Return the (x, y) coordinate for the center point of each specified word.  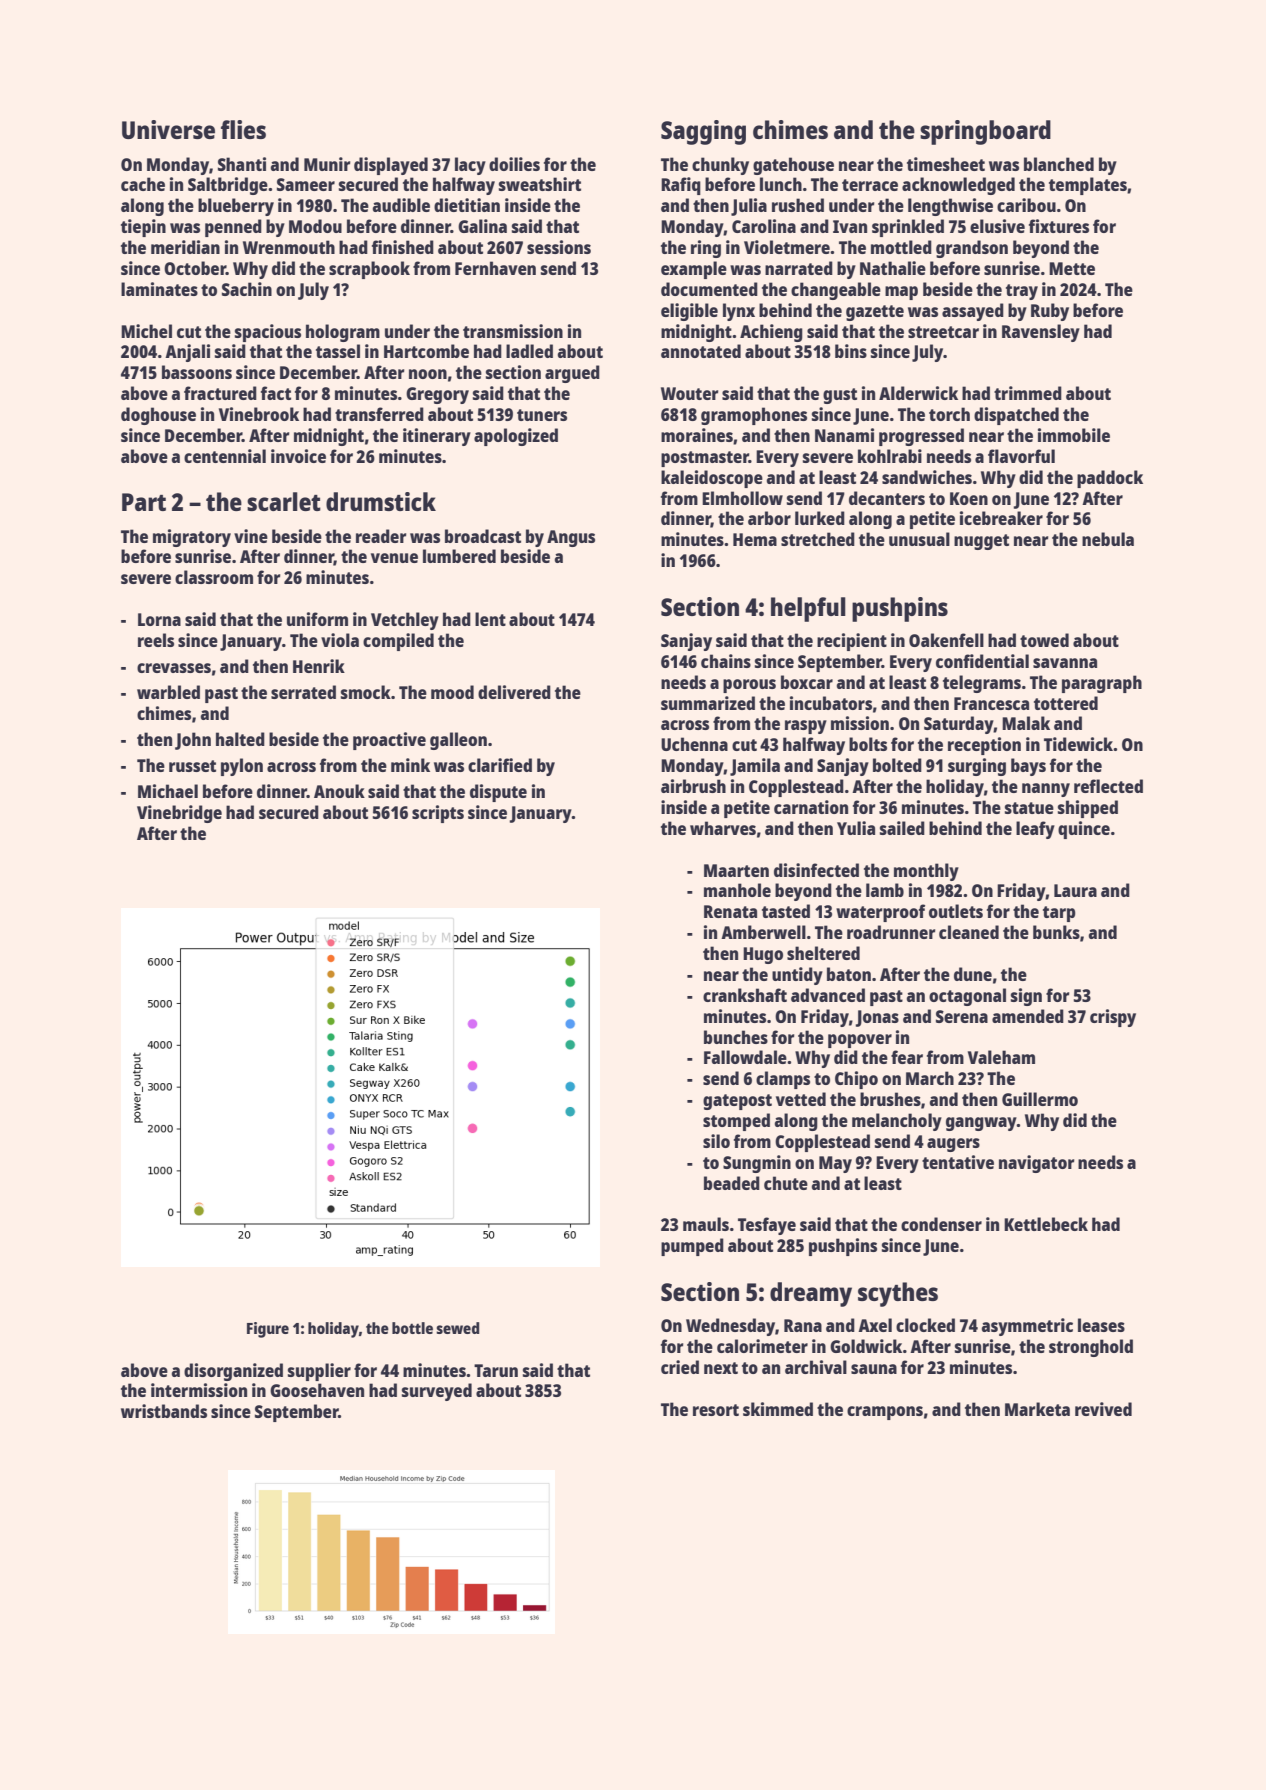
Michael (168, 791)
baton (849, 974)
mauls (706, 1224)
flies (243, 129)
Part (144, 502)
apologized (516, 437)
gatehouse (793, 166)
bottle (412, 1328)
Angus (571, 538)
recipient (852, 642)
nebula (1108, 539)
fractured (220, 393)
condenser (941, 1224)
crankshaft (745, 995)
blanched (1059, 164)
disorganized (233, 1372)
